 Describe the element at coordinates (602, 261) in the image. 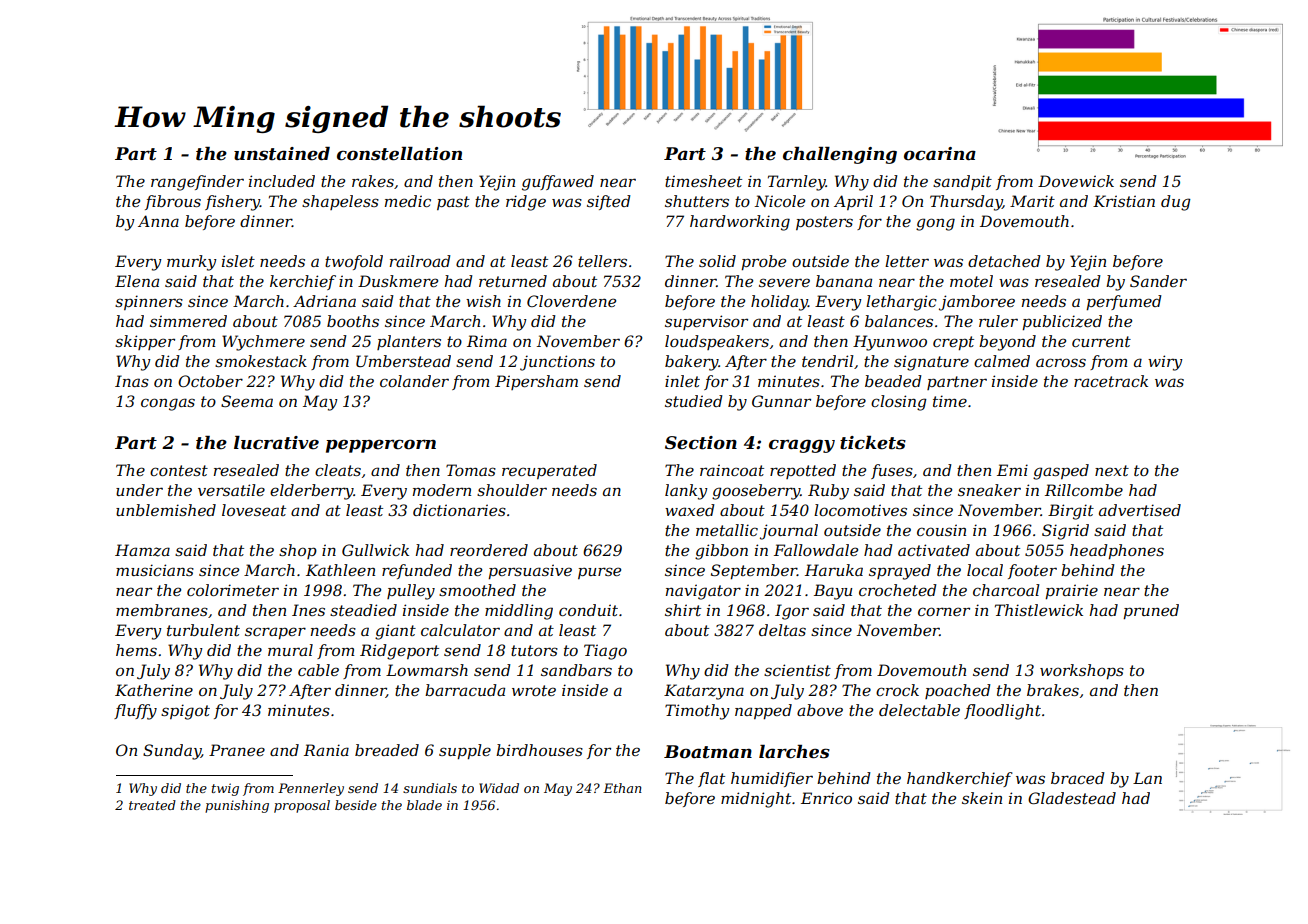

I see `tellers` at that location.
